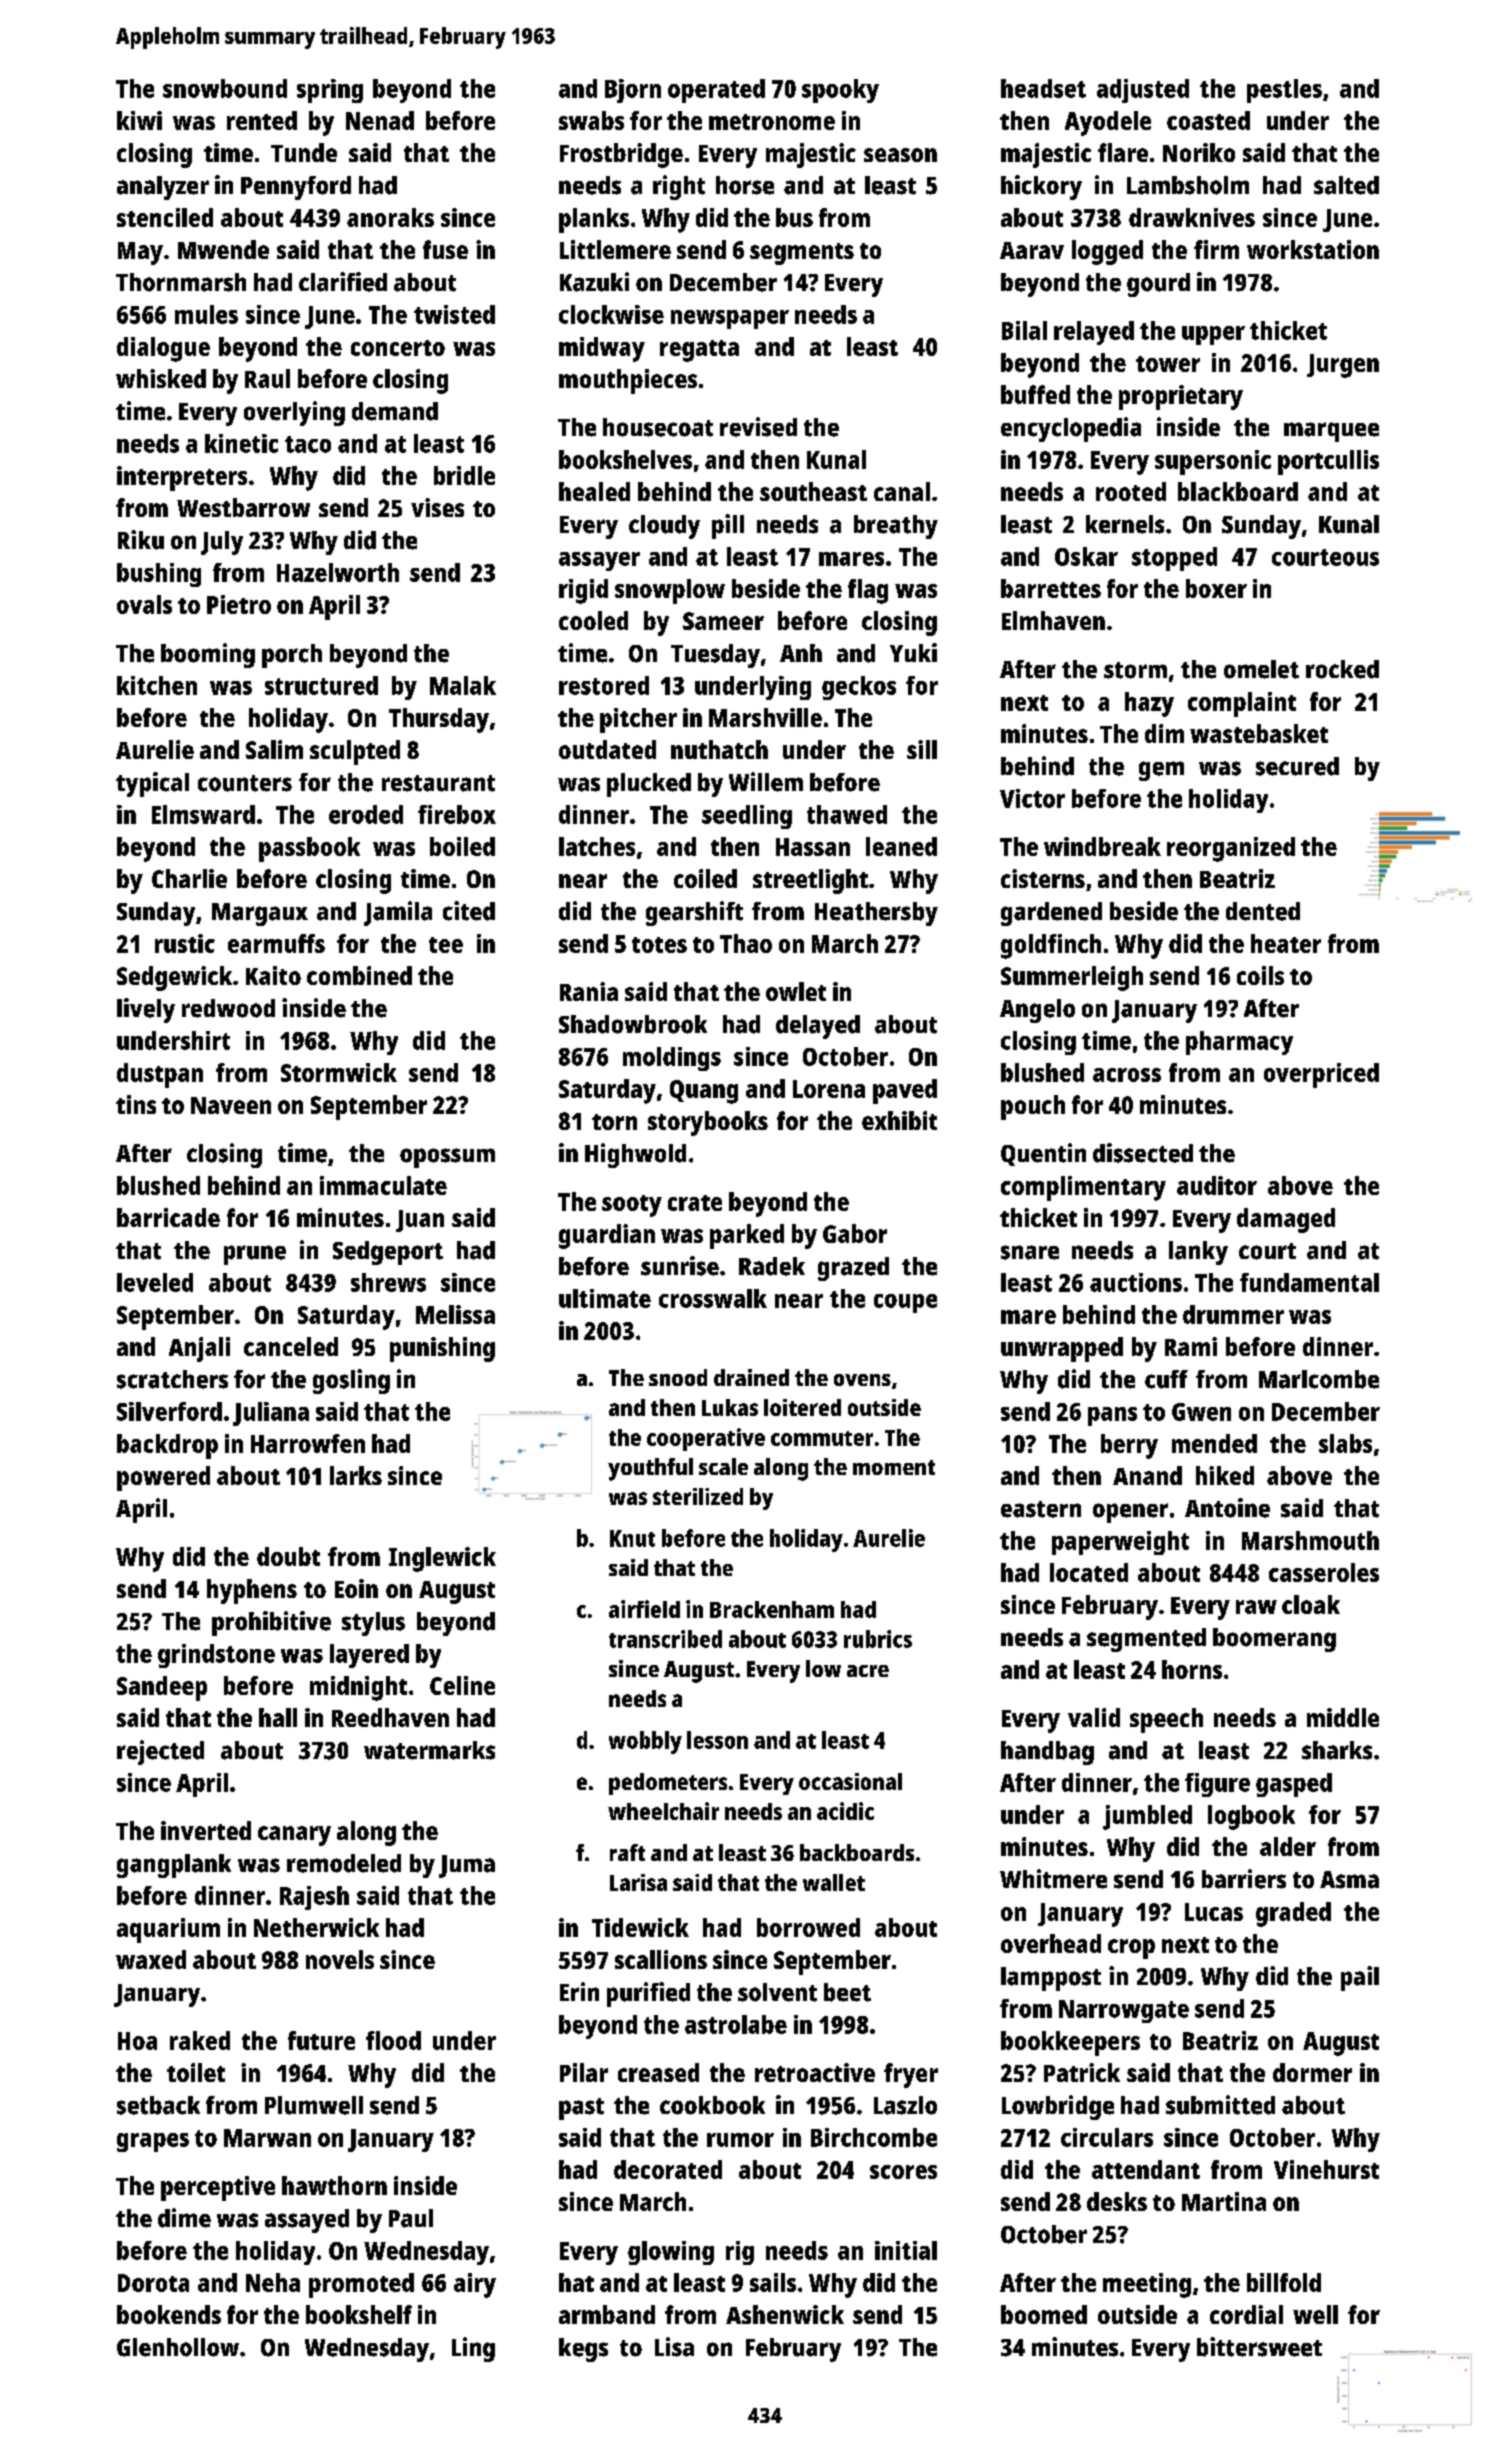  Describe the element at coordinates (163, 349) in the screenshot. I see `dialogue` at that location.
